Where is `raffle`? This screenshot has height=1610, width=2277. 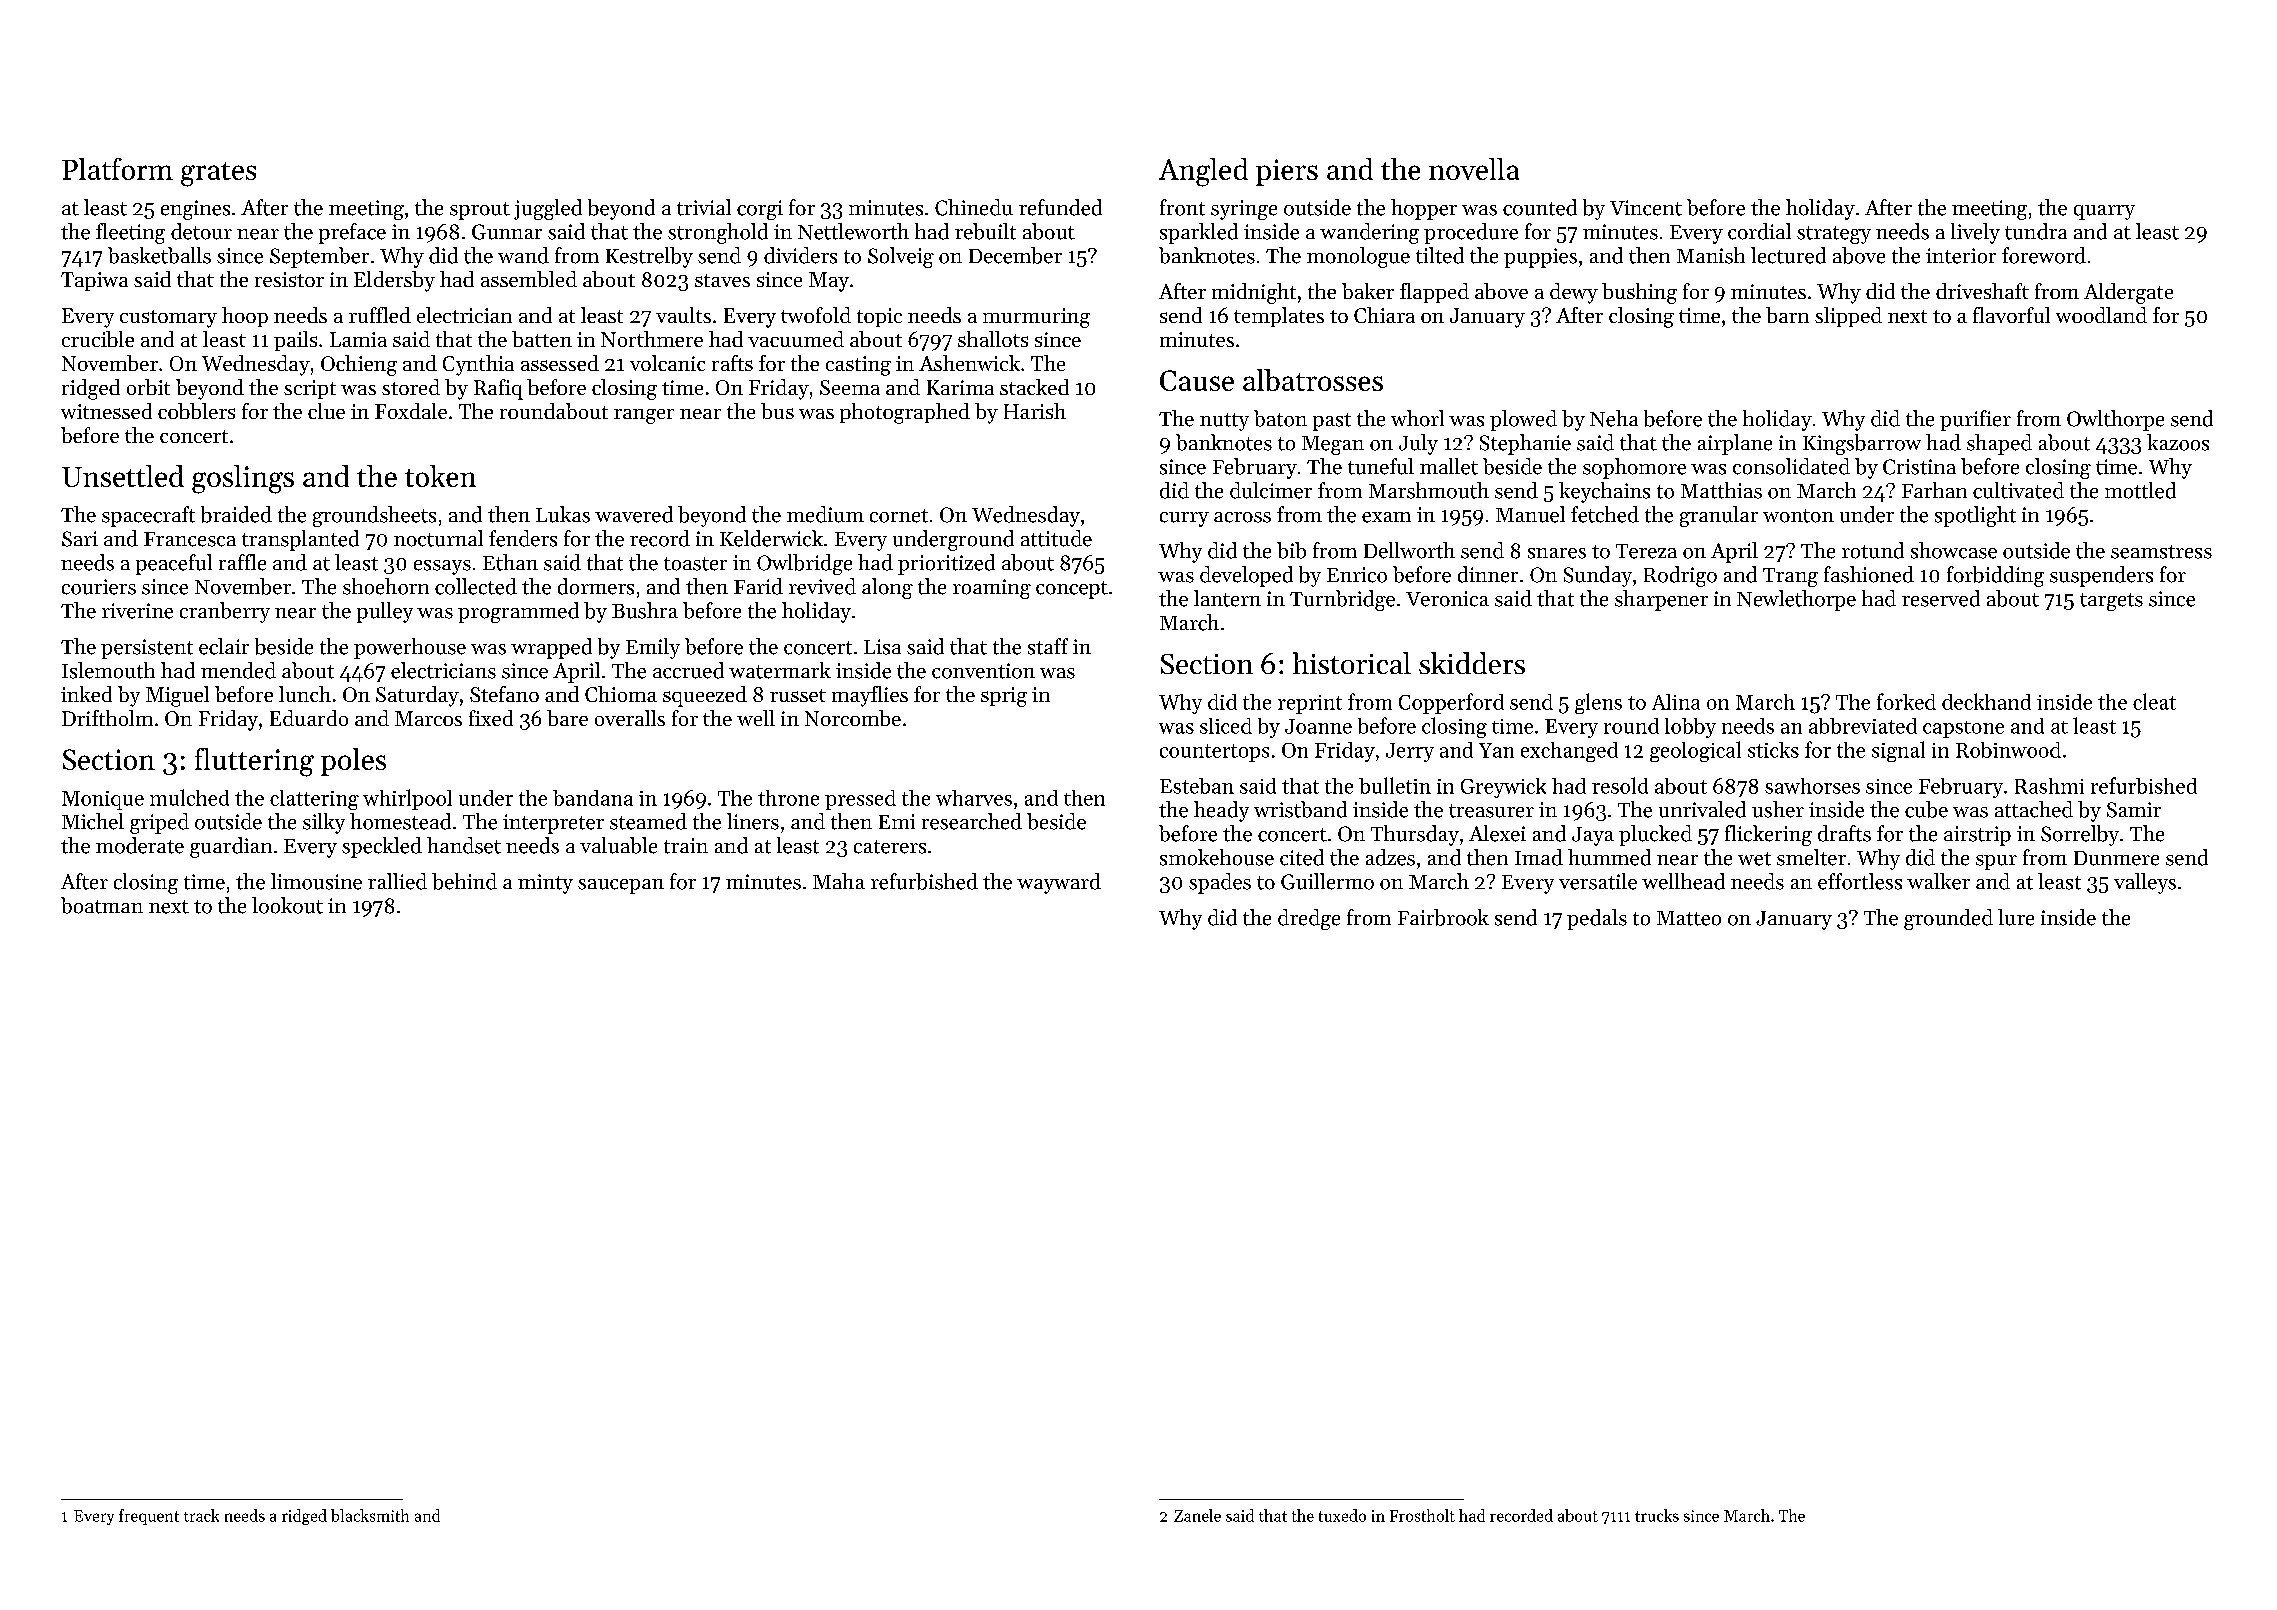
raffle is located at coordinates (242, 562).
